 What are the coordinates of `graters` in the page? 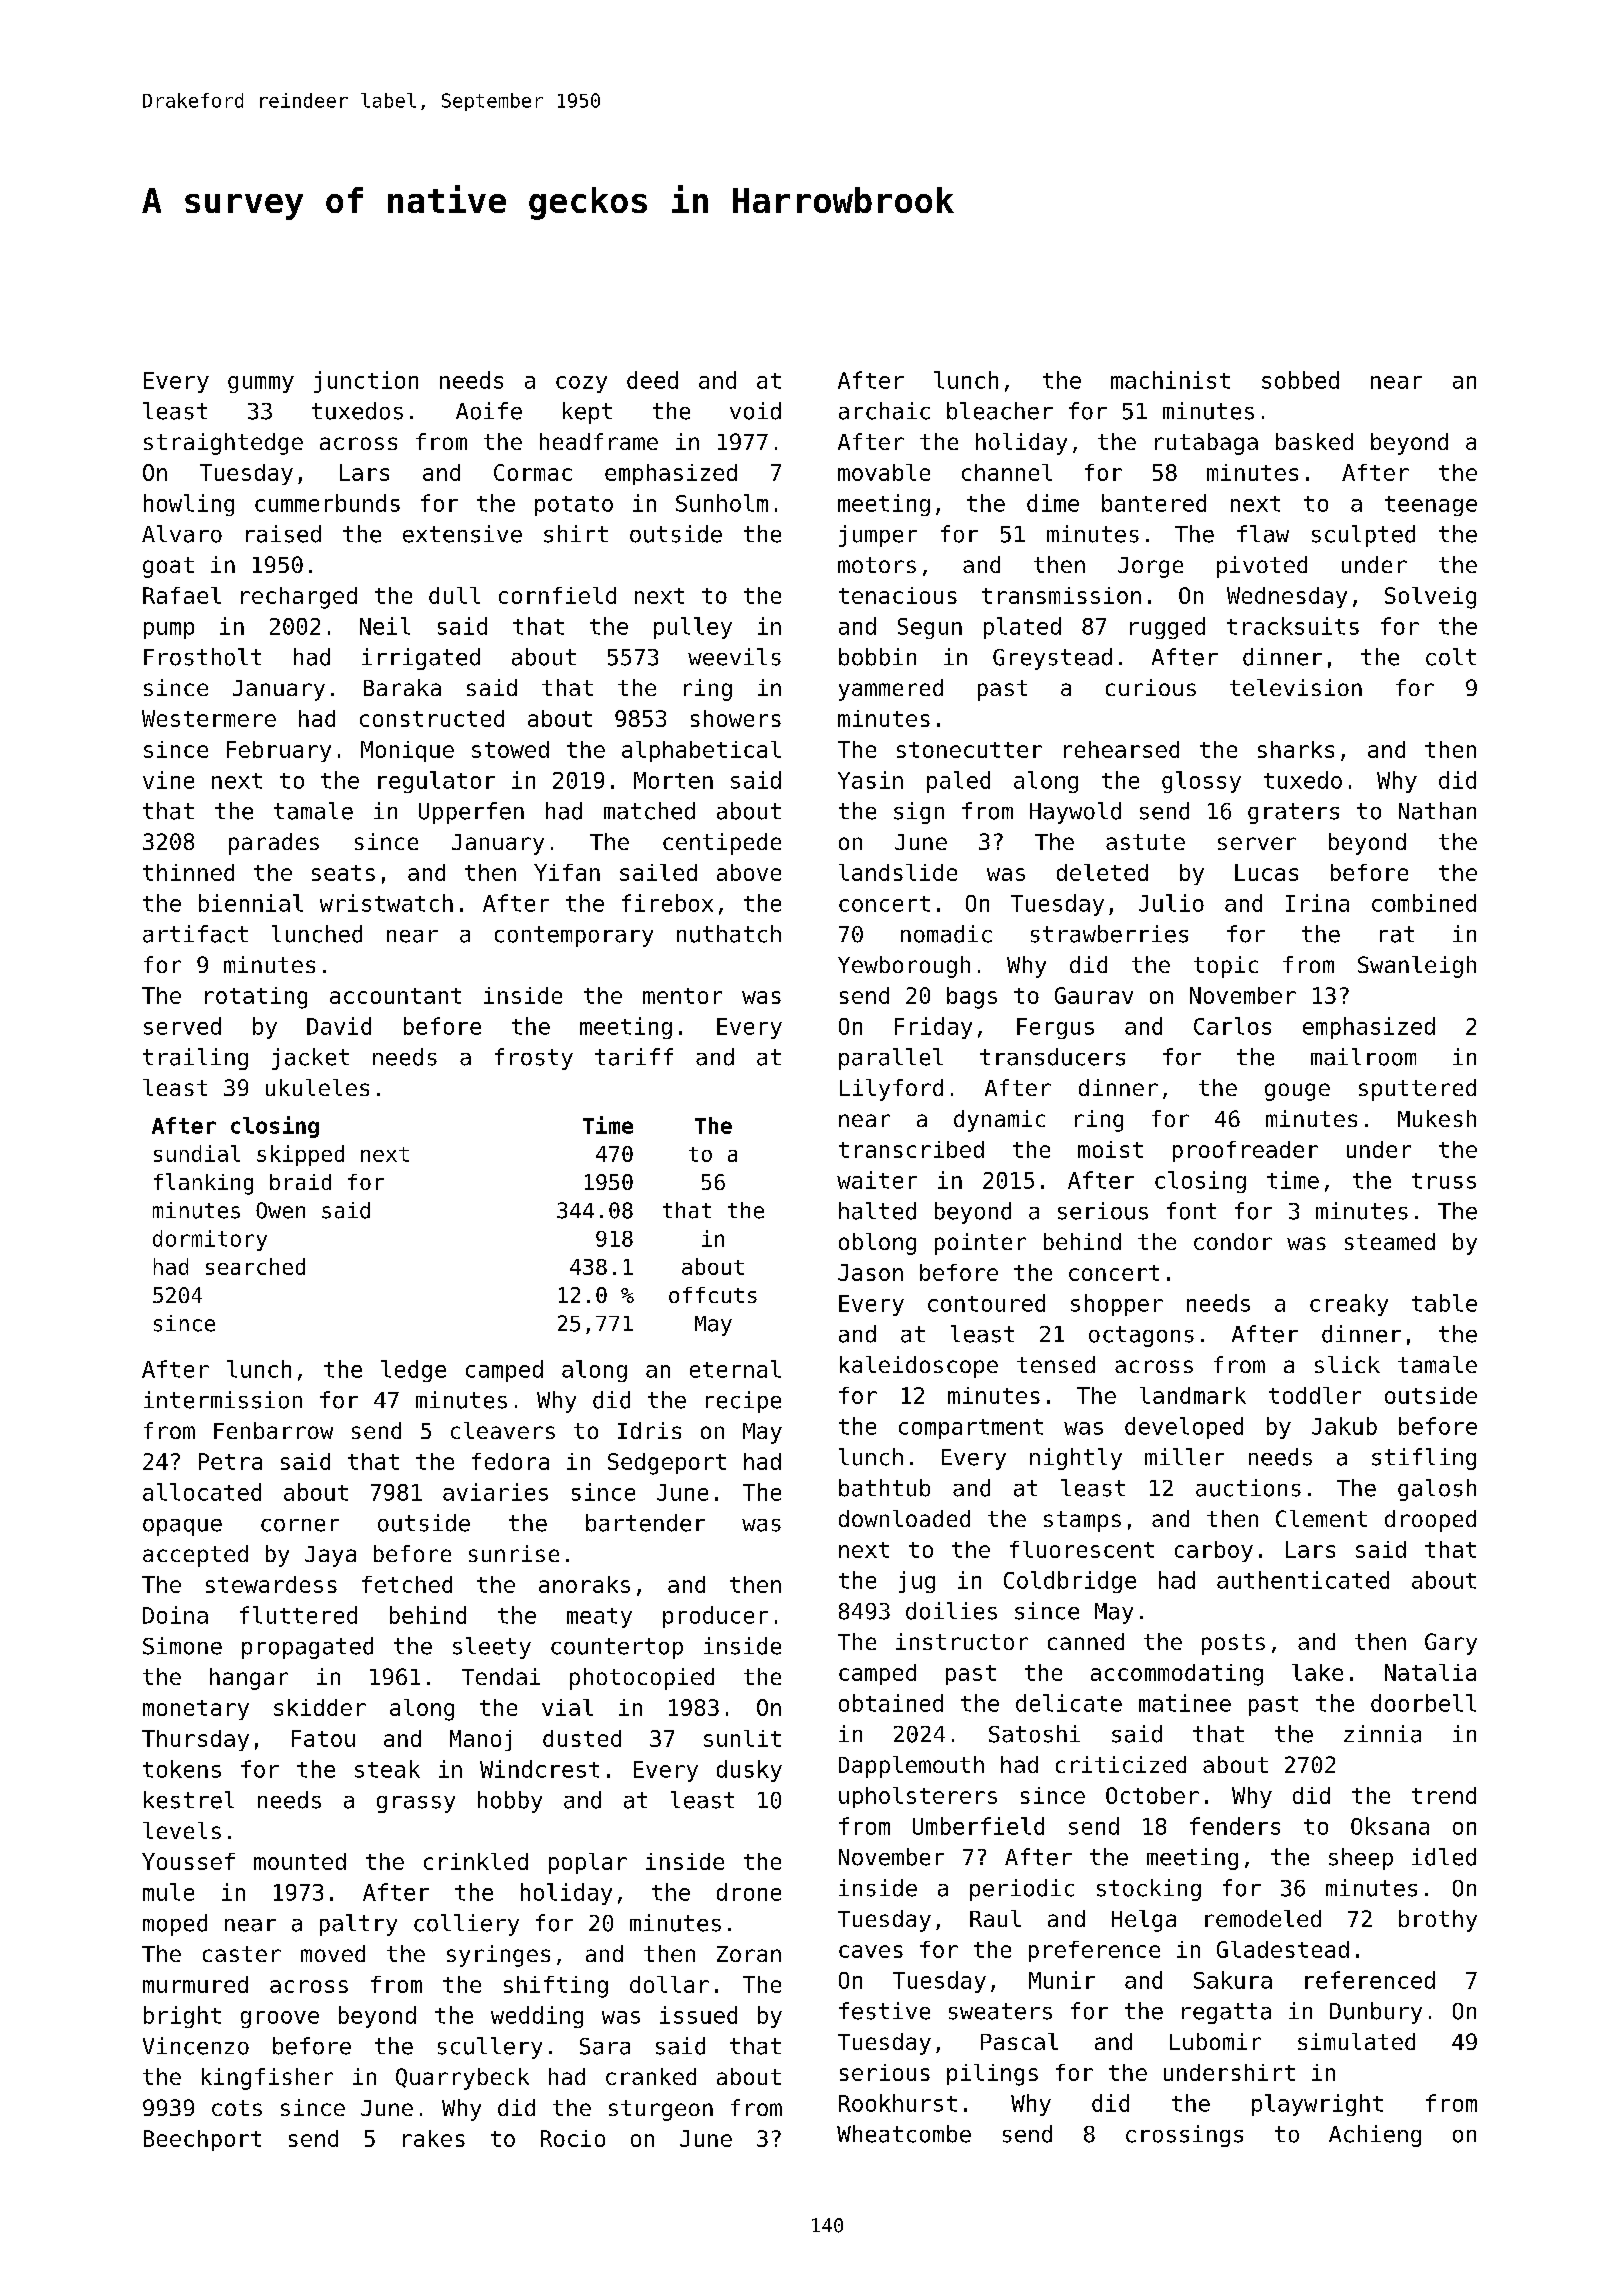 It's located at (1293, 813).
